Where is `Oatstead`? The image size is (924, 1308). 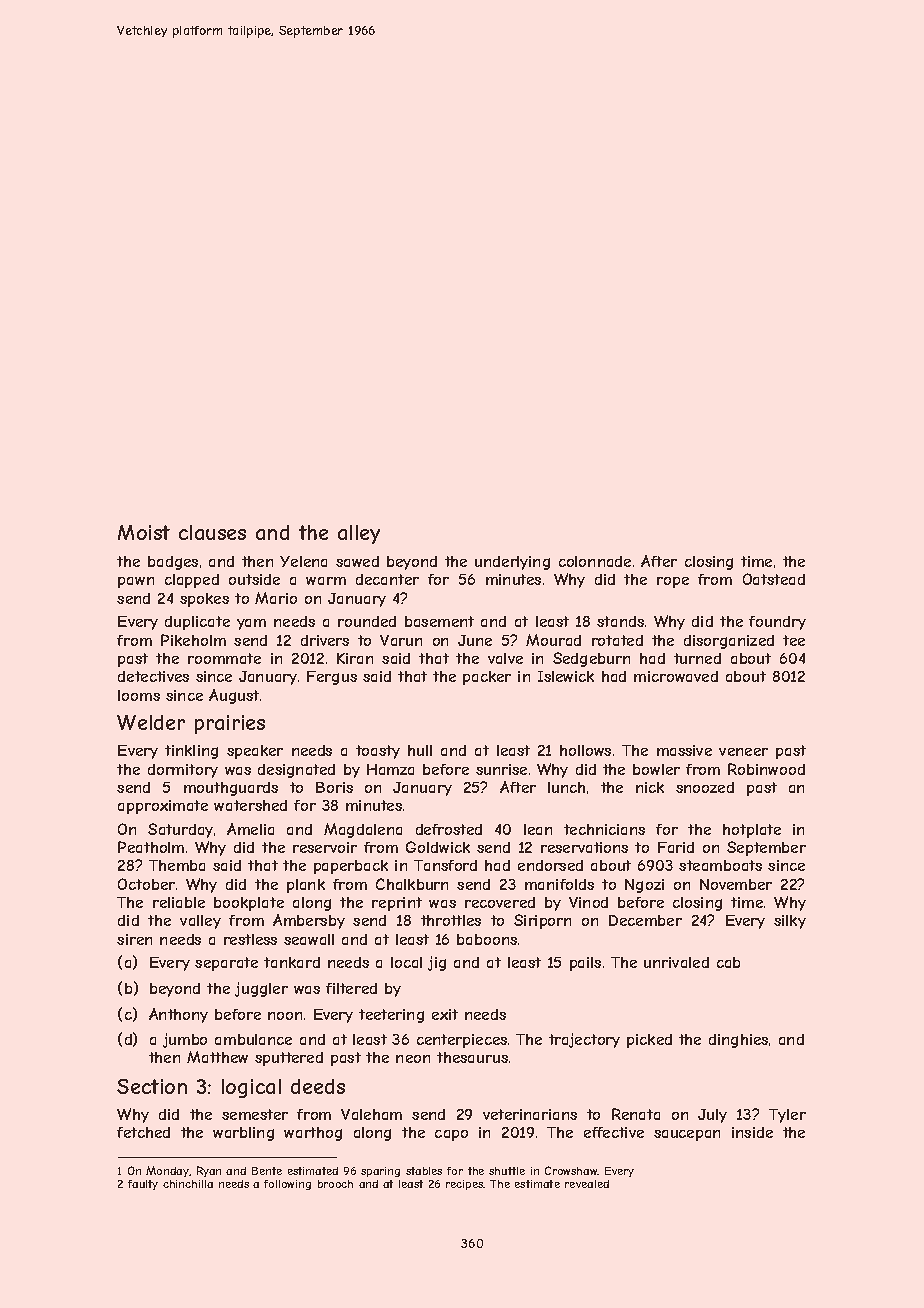
Oatstead is located at coordinates (774, 579).
